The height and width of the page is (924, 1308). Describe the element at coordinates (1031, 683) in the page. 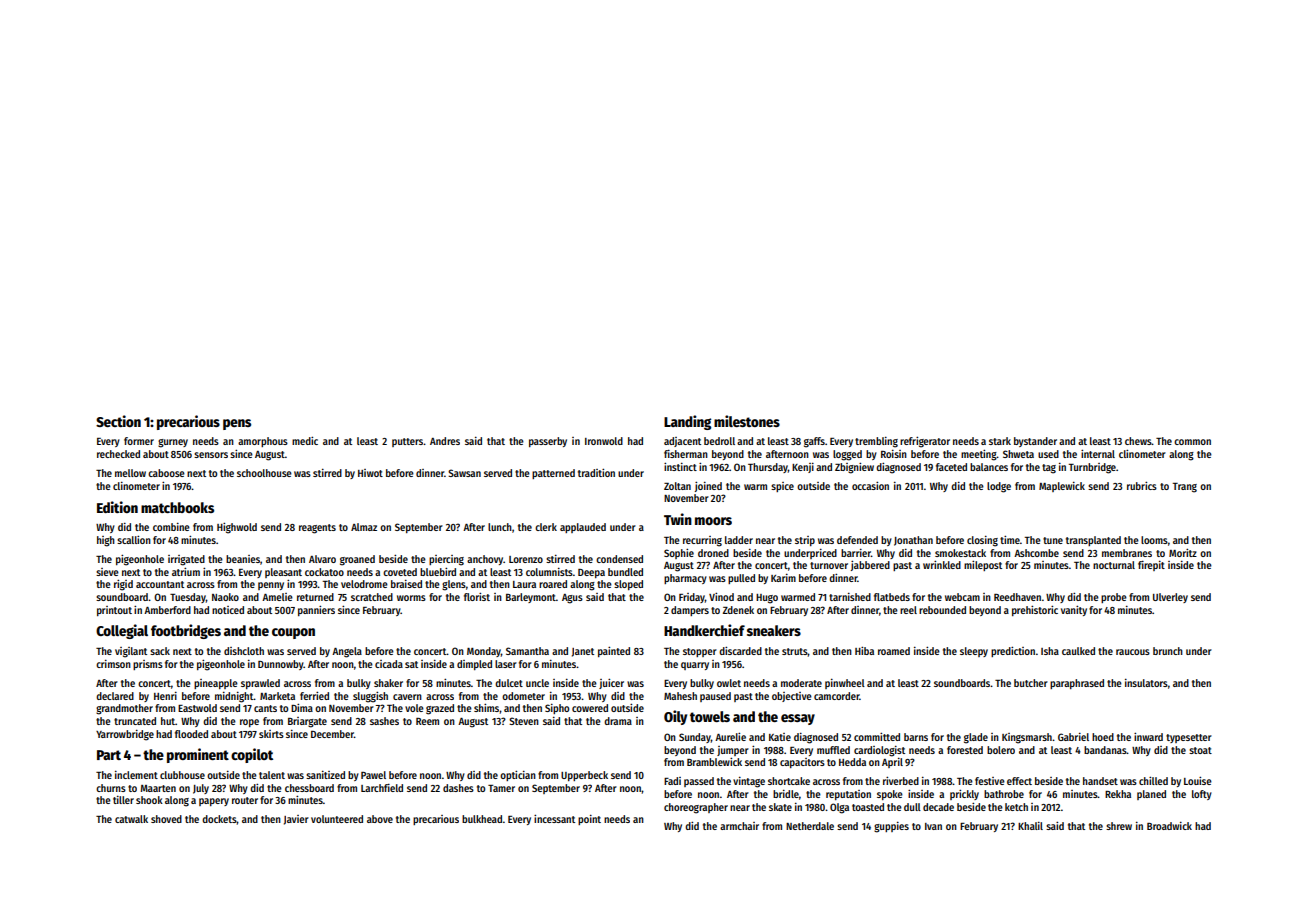

I see `butcher` at that location.
